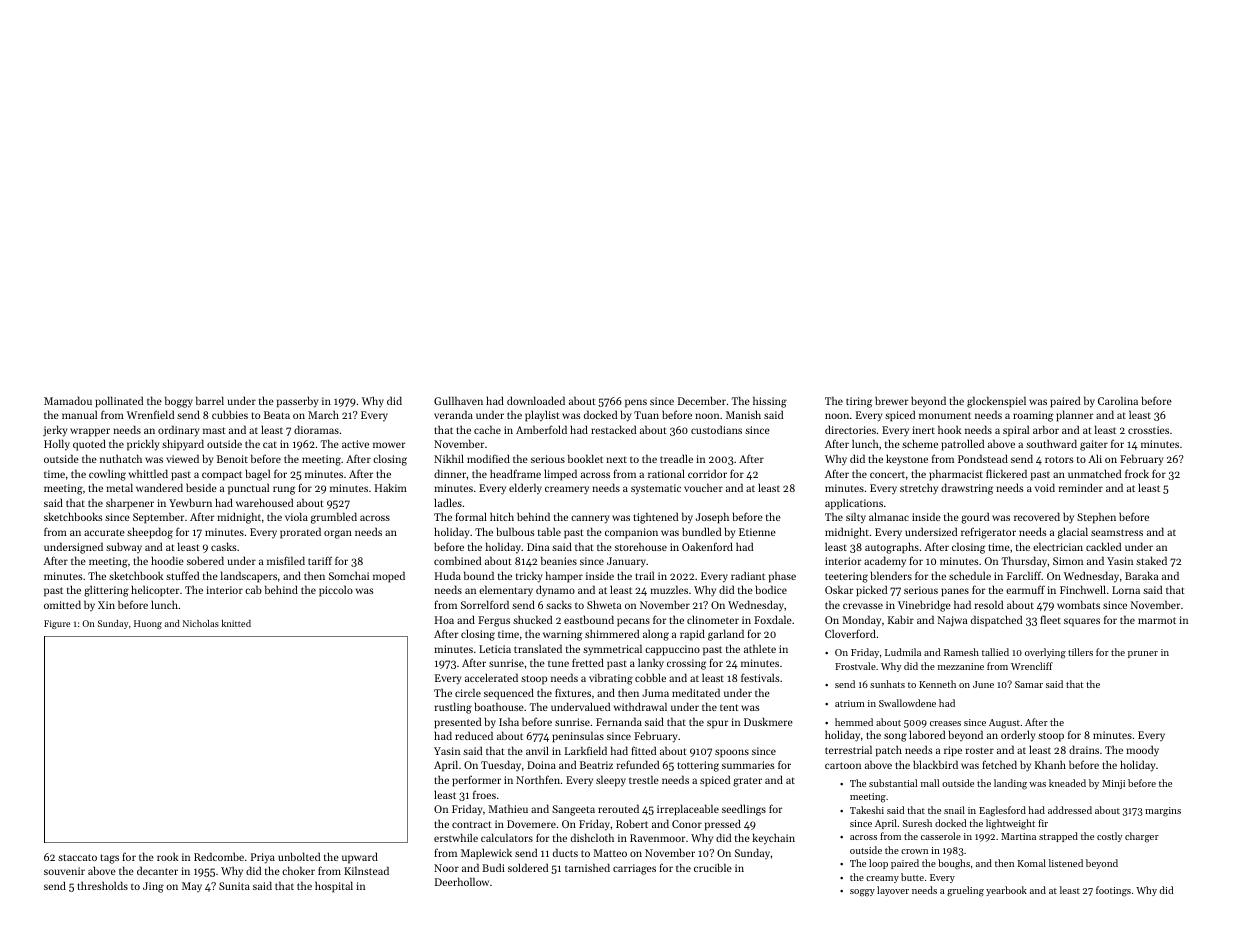 The width and height of the image is (1233, 952). Describe the element at coordinates (631, 533) in the image. I see `companion` at that location.
